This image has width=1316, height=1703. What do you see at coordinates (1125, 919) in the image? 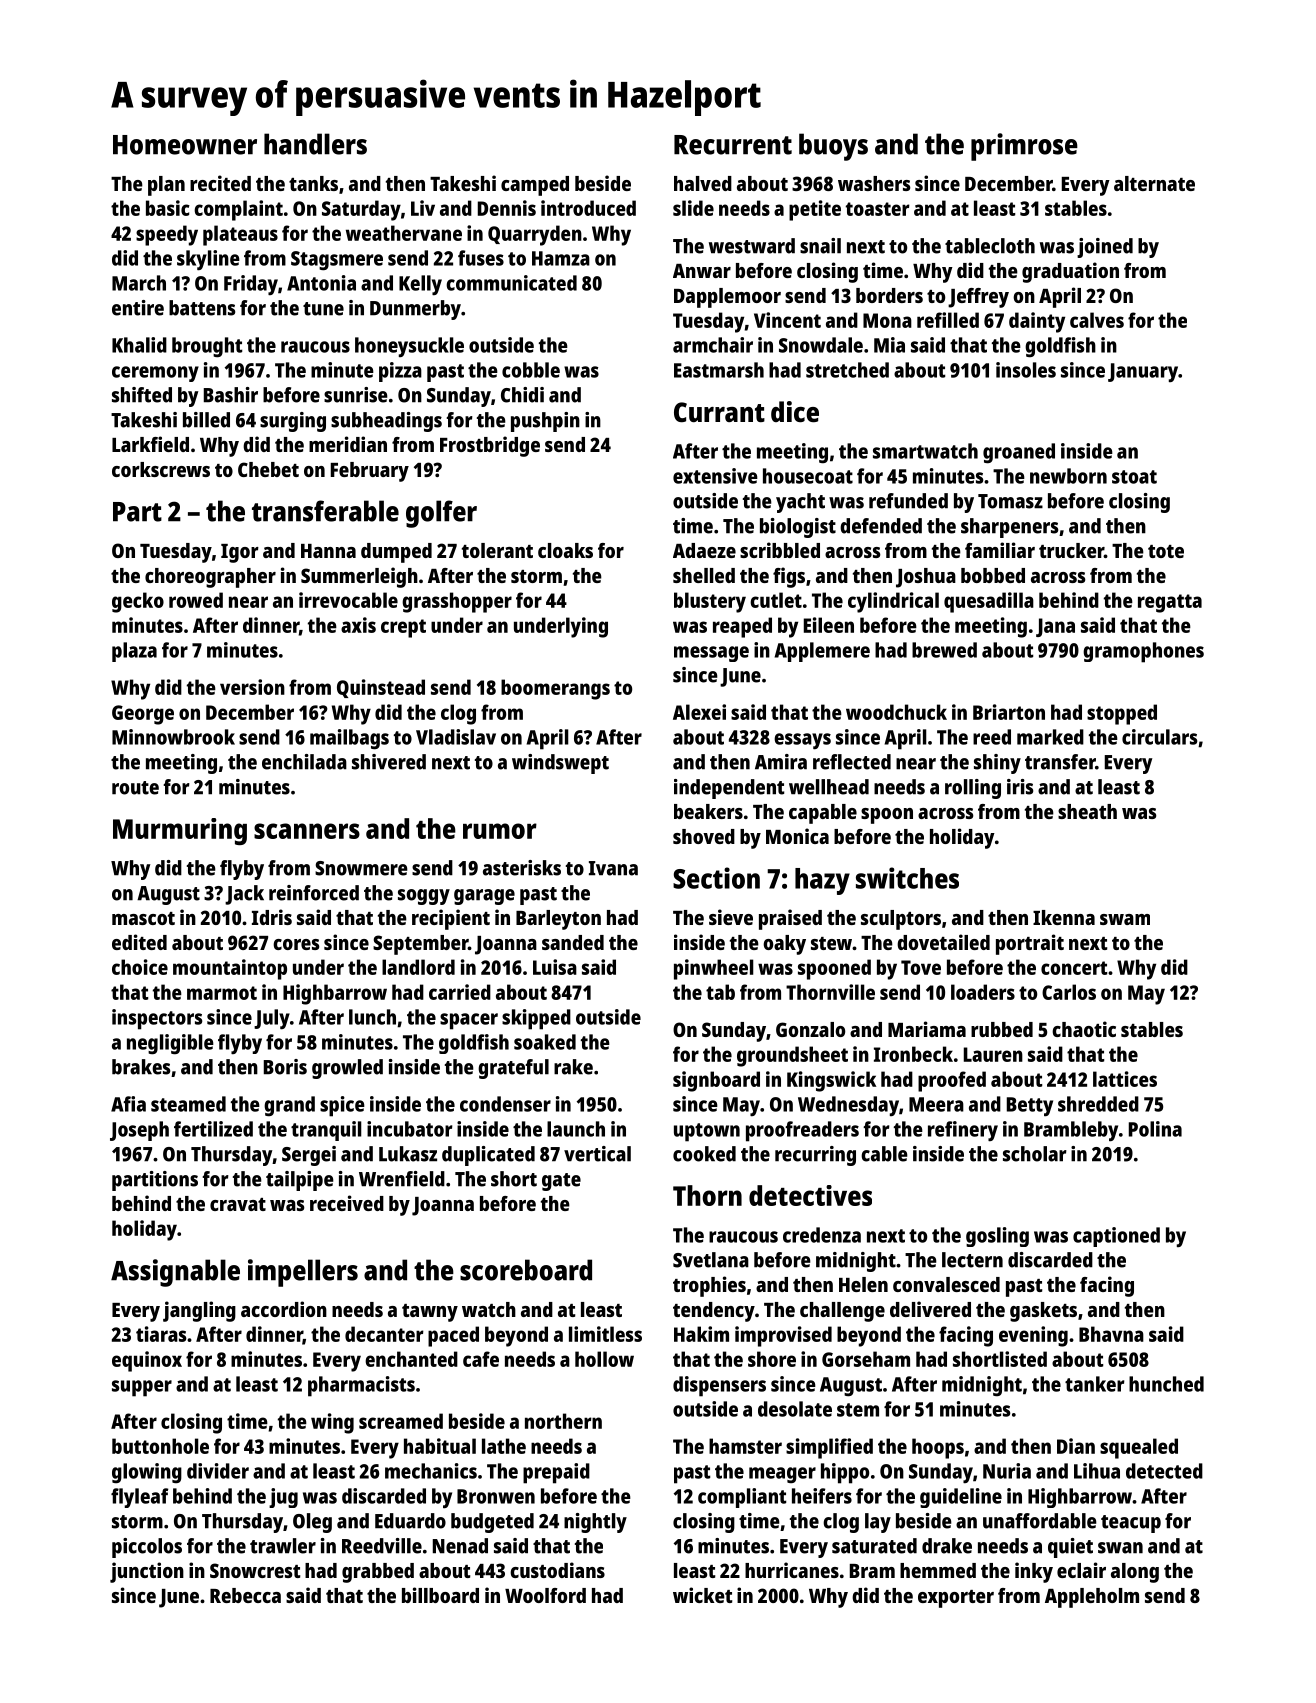
I see `swam` at bounding box center [1125, 919].
